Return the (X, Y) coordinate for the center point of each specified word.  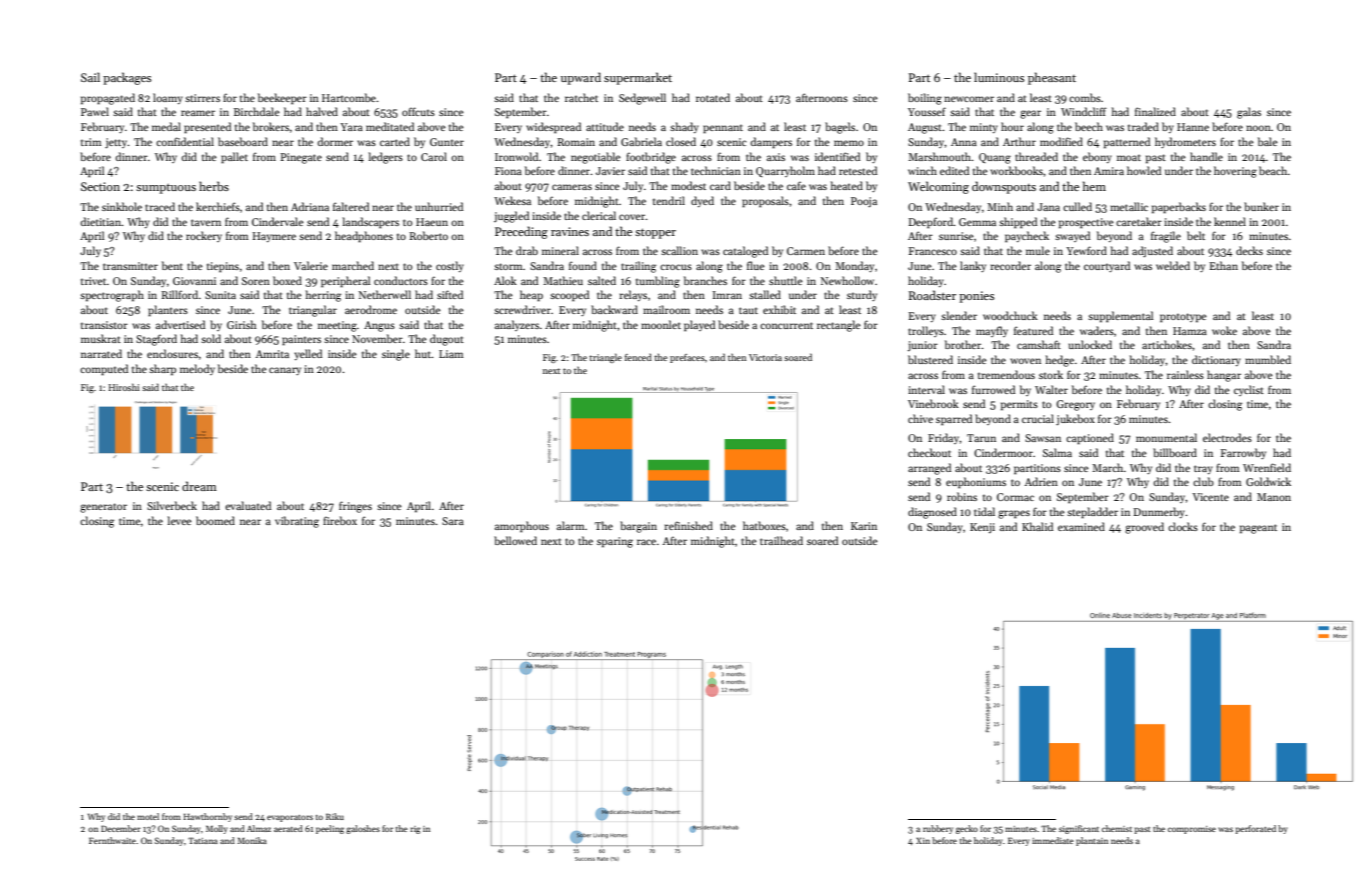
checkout (929, 452)
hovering (1235, 172)
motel (148, 816)
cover (632, 217)
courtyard (1107, 266)
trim (91, 142)
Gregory (1075, 405)
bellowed (515, 540)
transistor (104, 325)
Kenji (982, 528)
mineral (560, 250)
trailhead (781, 540)
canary (285, 371)
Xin (923, 841)
